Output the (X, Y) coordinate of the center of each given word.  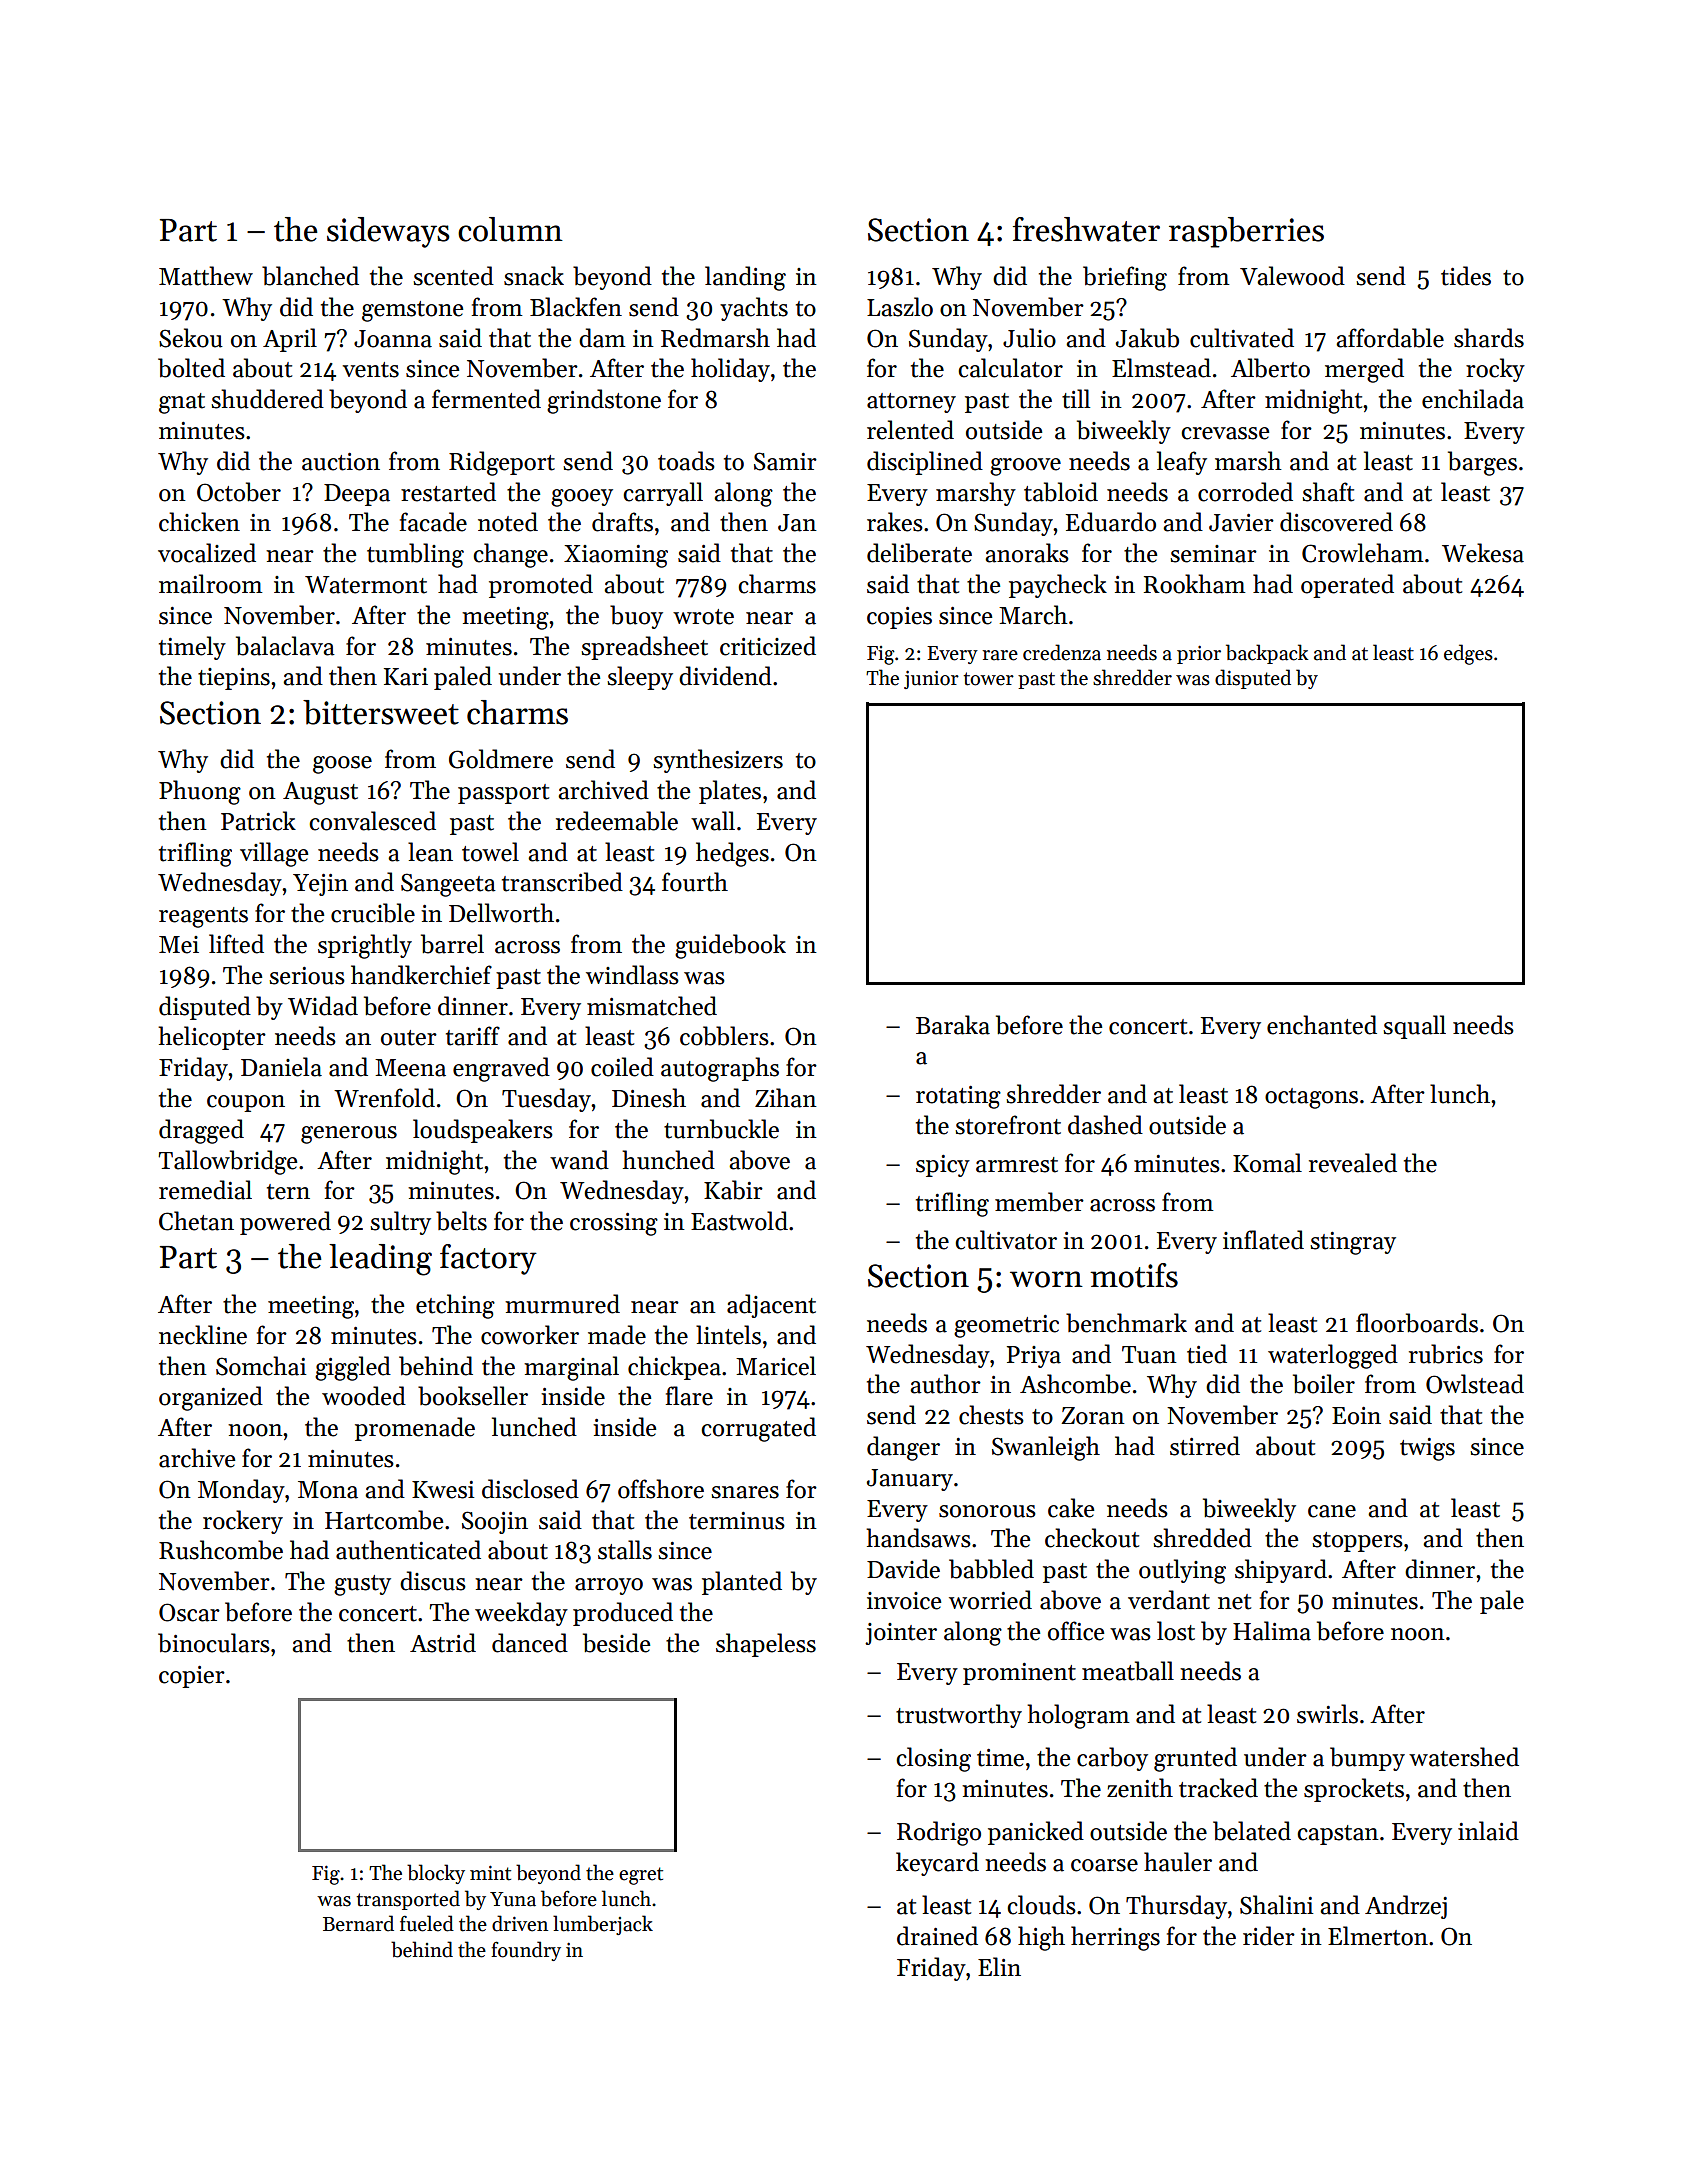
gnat (182, 403)
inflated (1263, 1240)
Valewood (1292, 276)
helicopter (212, 1038)
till (1076, 399)
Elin (999, 1966)
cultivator (1006, 1240)
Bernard (358, 1923)
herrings (1115, 1938)
